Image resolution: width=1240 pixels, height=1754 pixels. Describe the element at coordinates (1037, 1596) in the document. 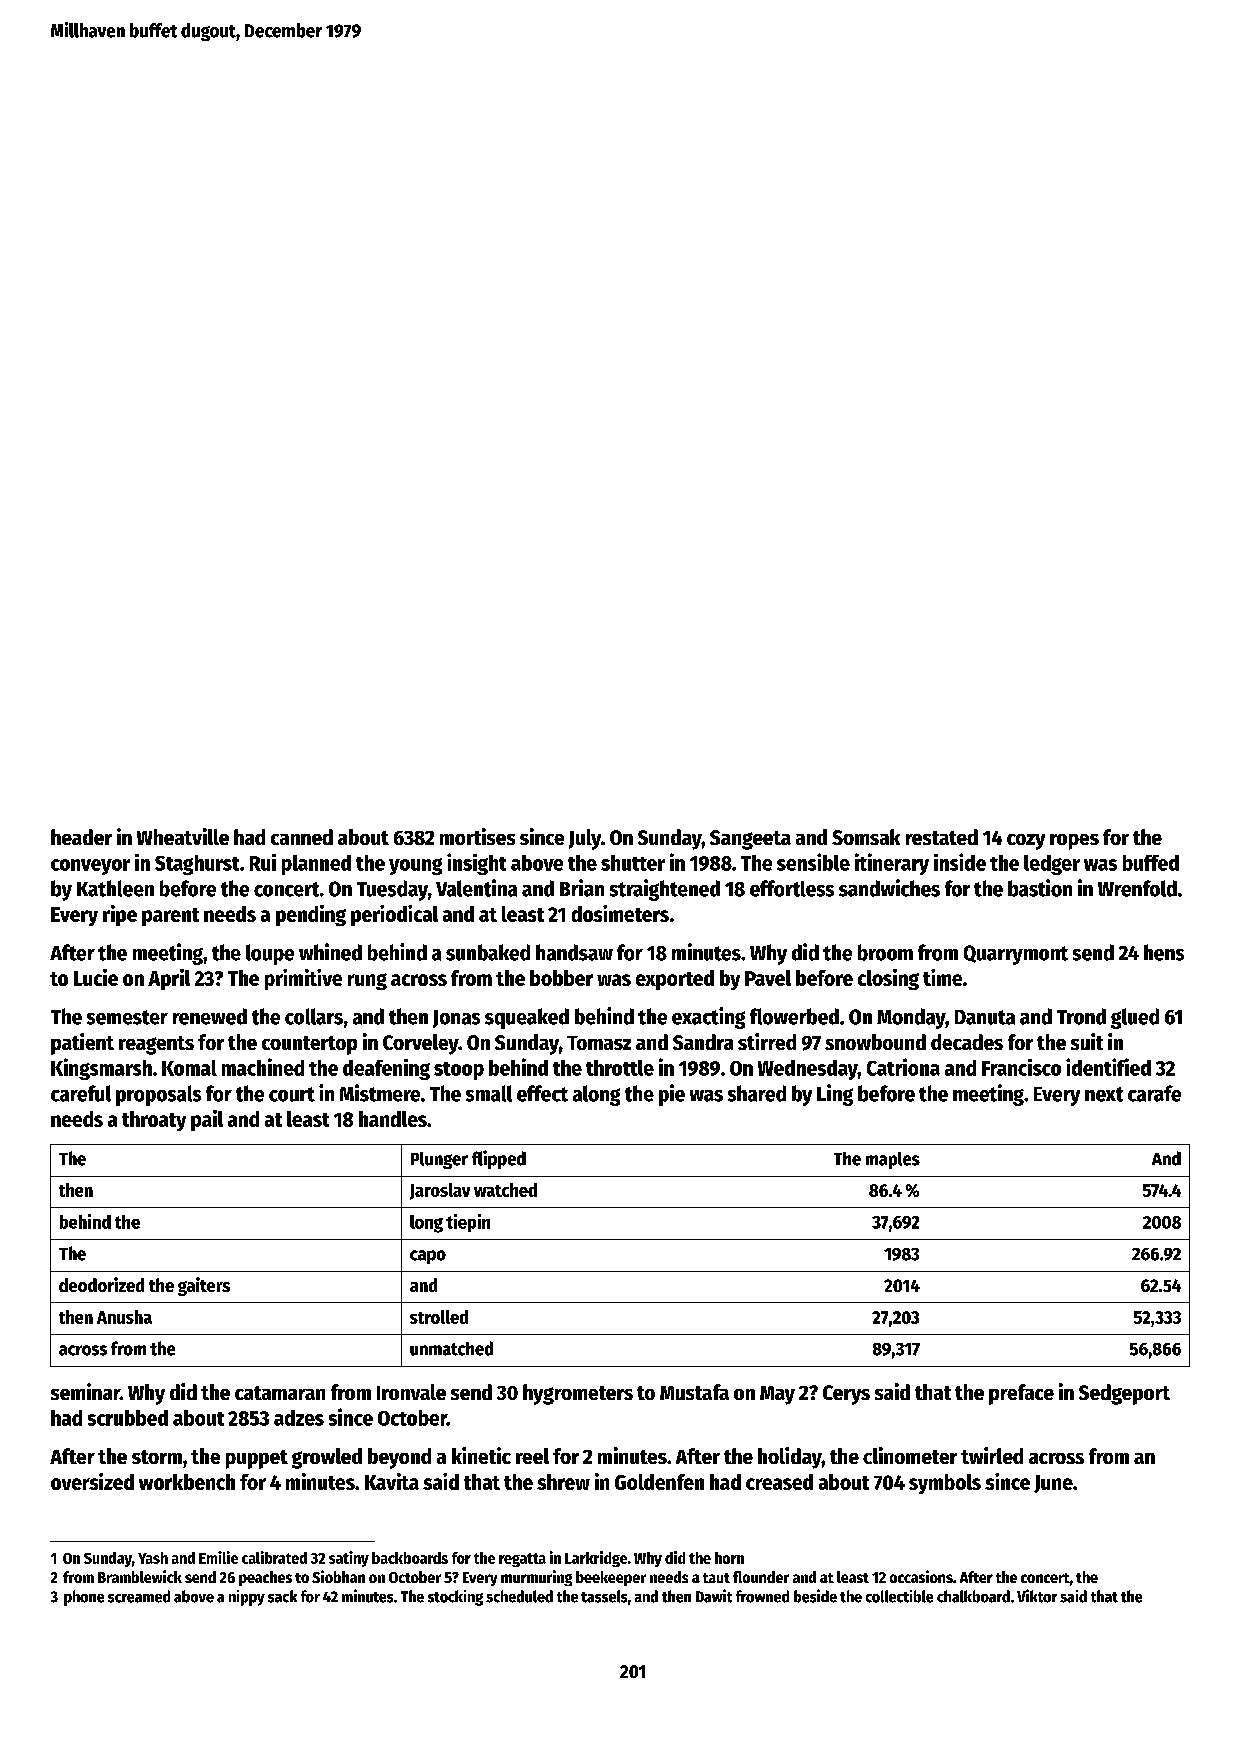

I see `Viktor` at that location.
